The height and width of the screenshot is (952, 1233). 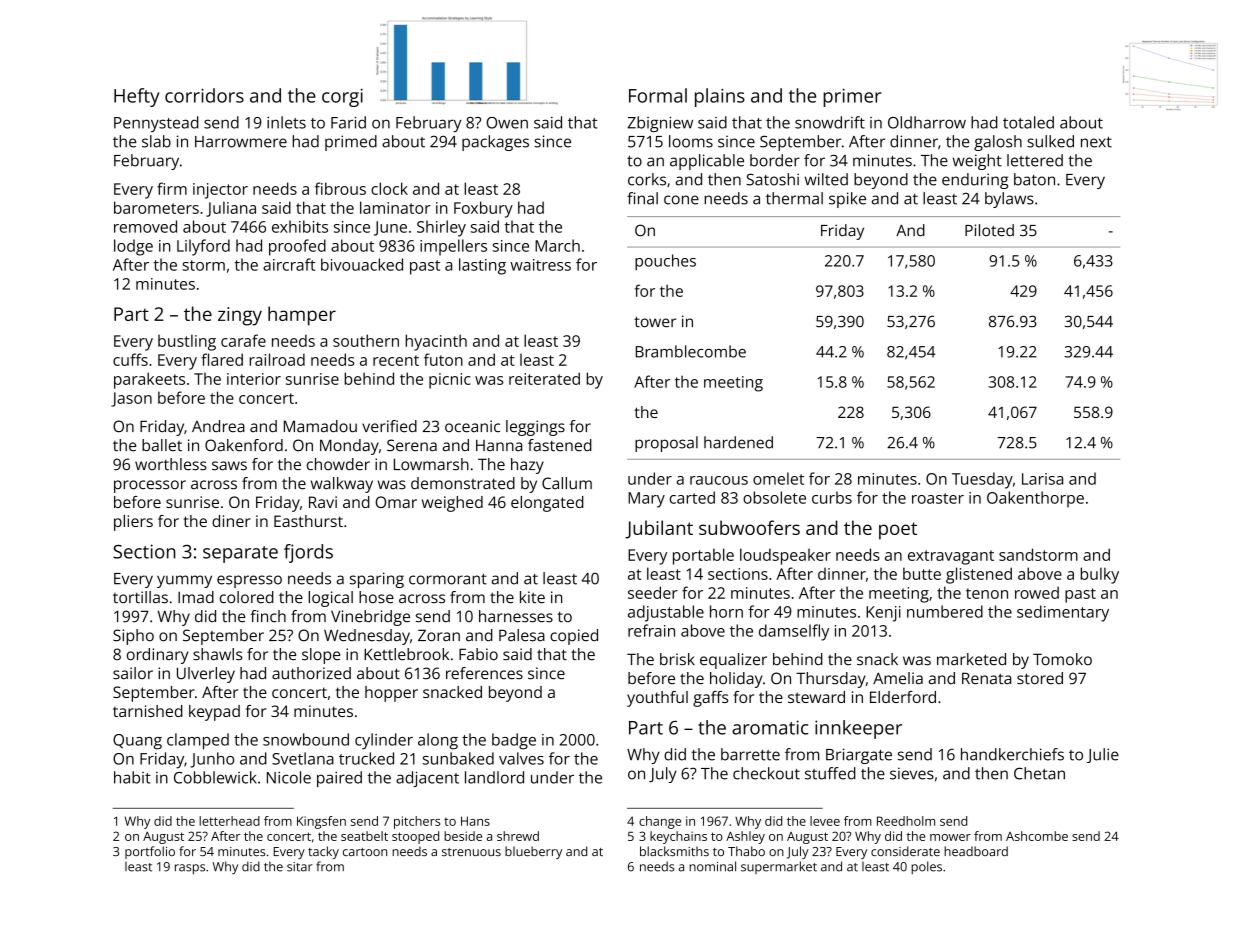 What do you see at coordinates (1034, 179) in the screenshot?
I see `baton` at bounding box center [1034, 179].
